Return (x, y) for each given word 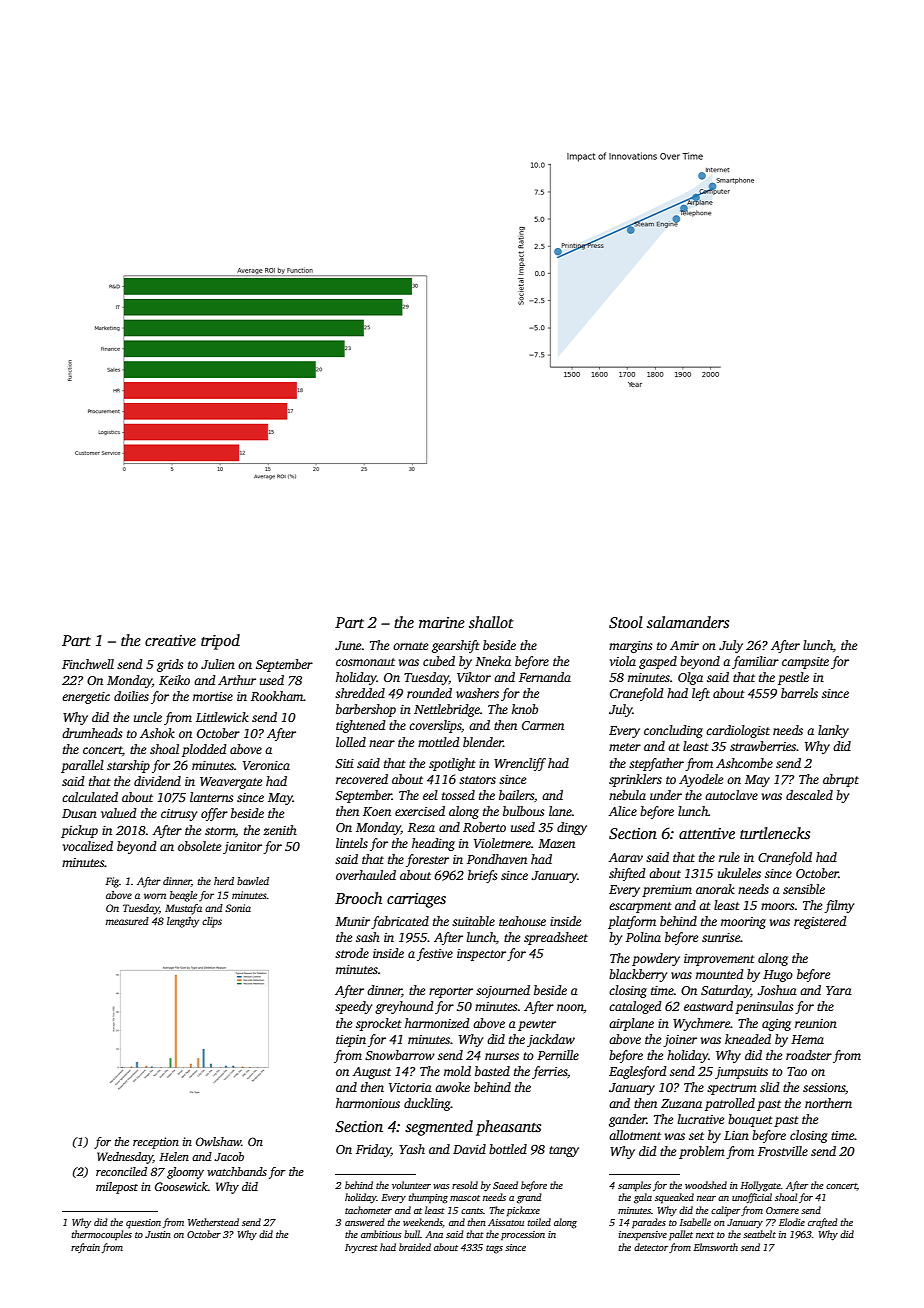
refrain (85, 1248)
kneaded (748, 1039)
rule (729, 857)
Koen (377, 811)
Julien (218, 664)
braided (415, 1247)
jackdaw (551, 1040)
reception (156, 1143)
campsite (805, 663)
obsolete (199, 846)
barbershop (366, 710)
